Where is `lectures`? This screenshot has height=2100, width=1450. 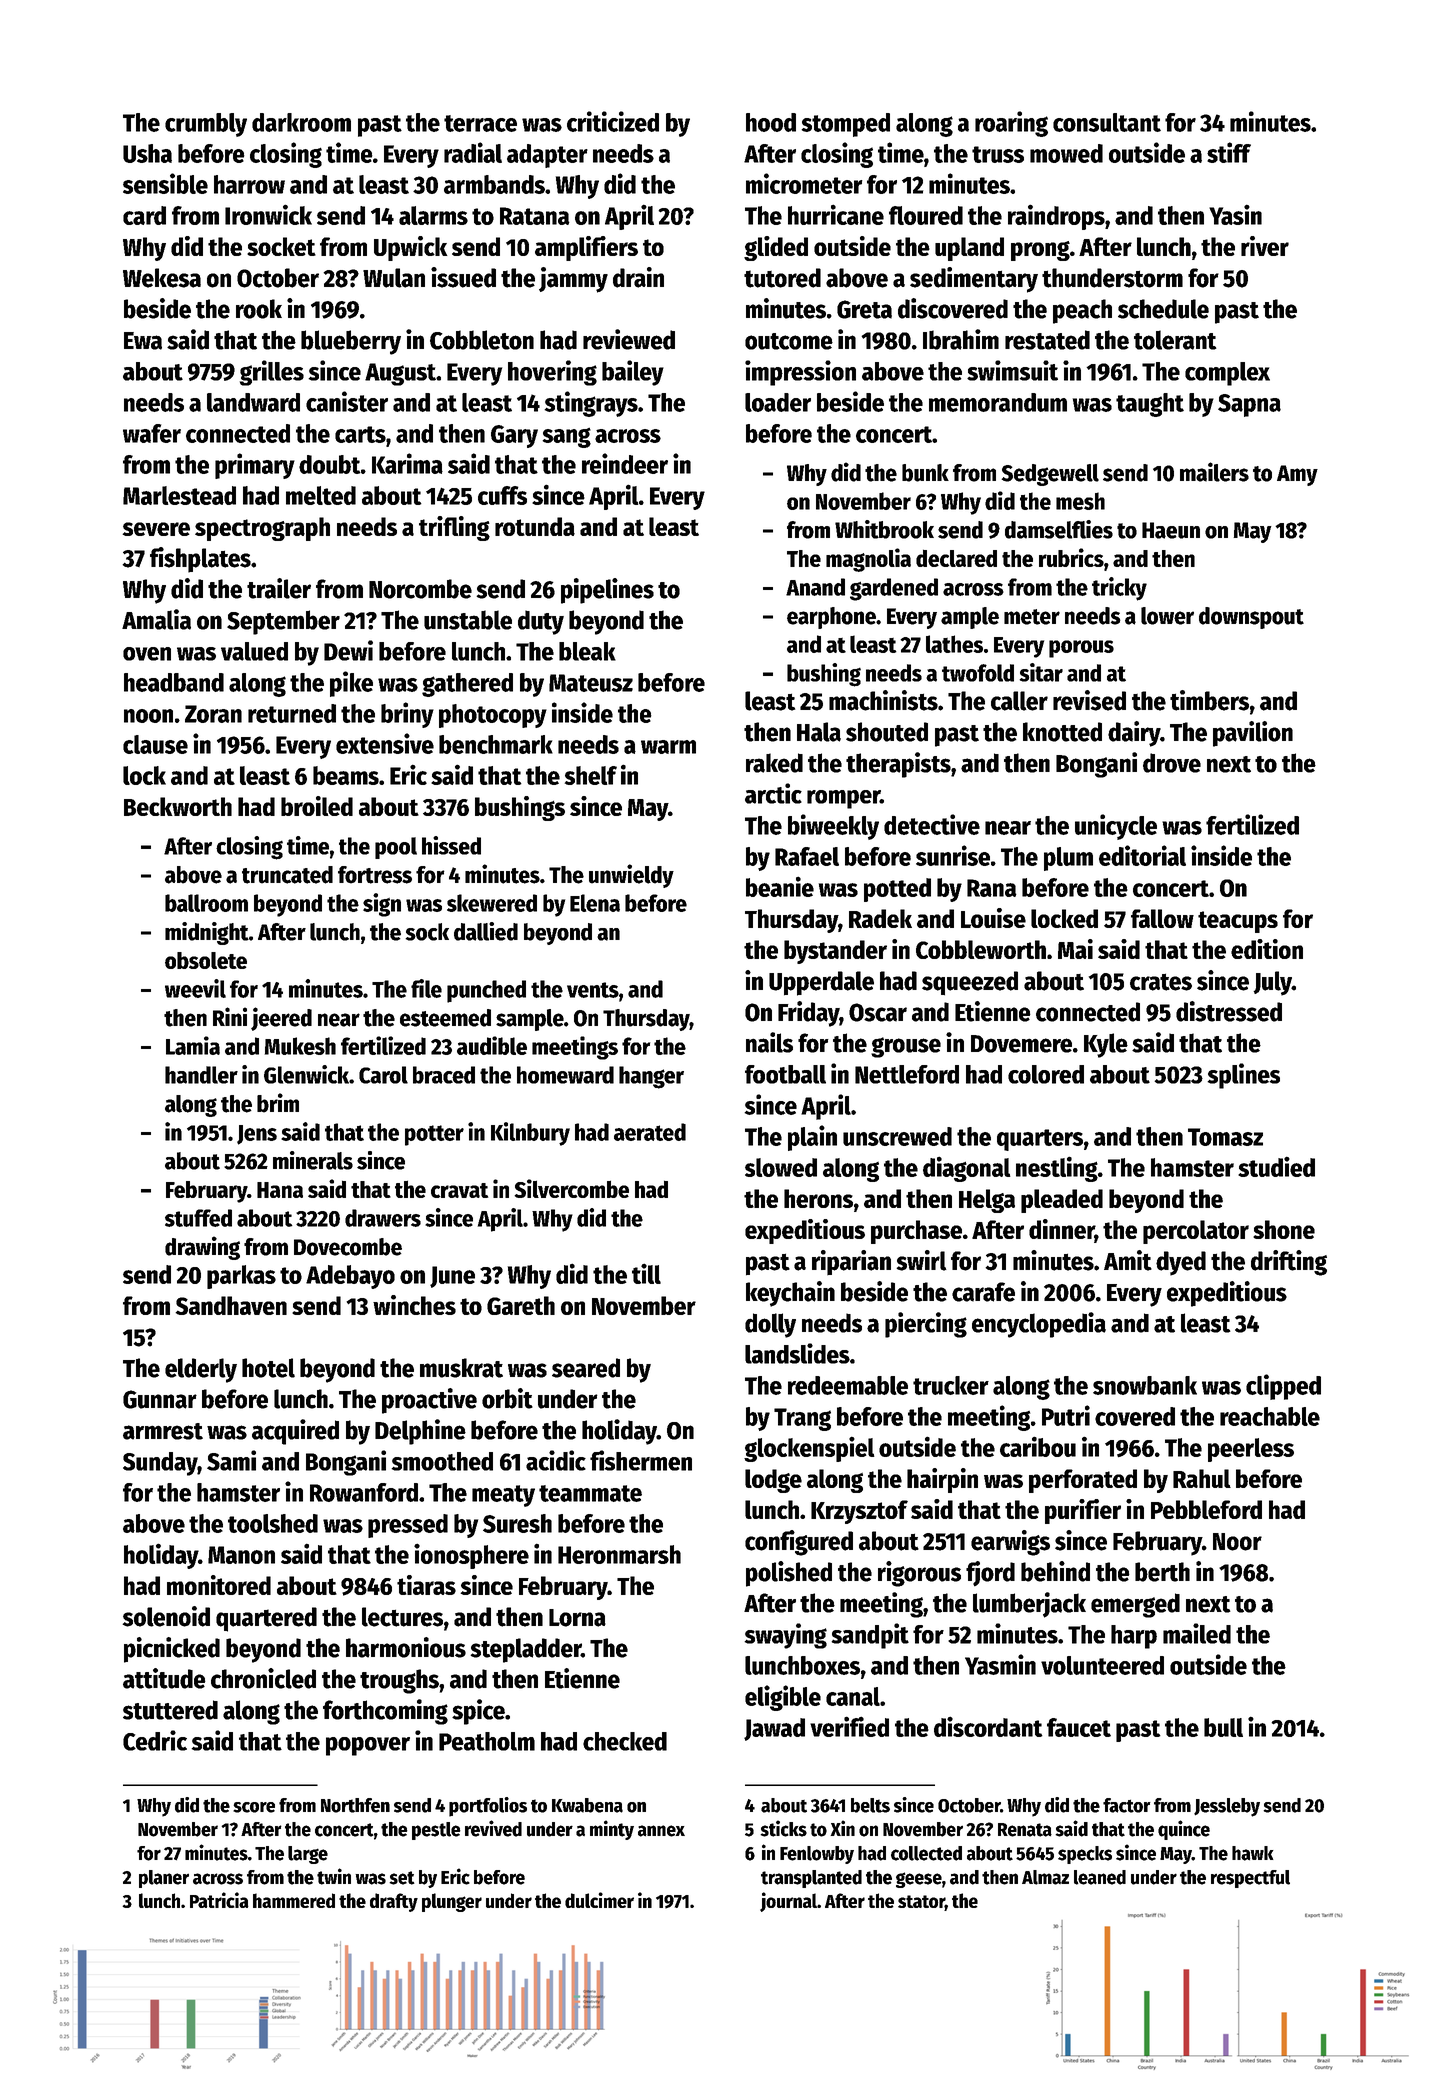
lectures is located at coordinates (402, 1617).
